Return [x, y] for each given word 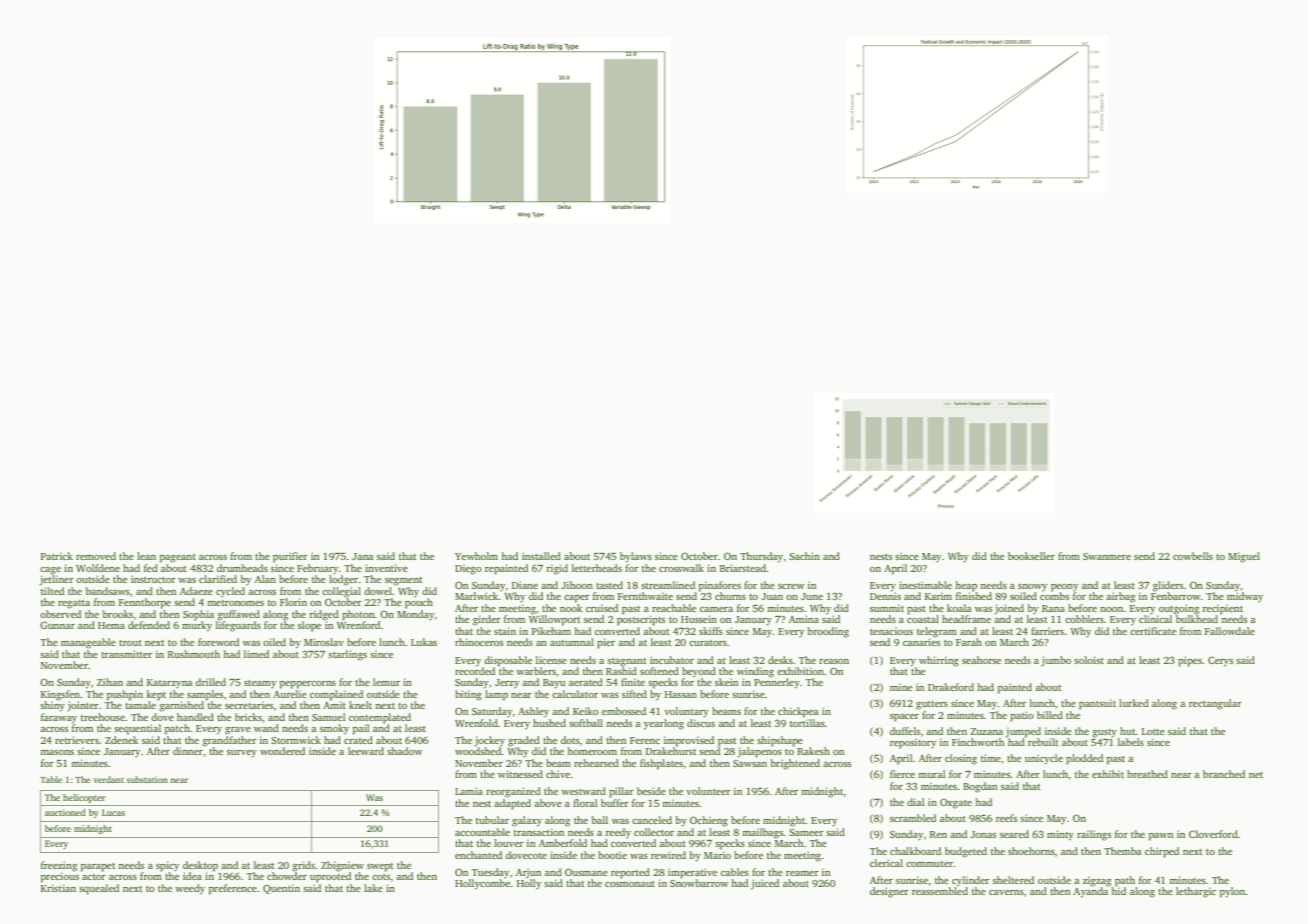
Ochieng [709, 821]
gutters [932, 705]
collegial [341, 592]
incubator [672, 660]
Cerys [1220, 661]
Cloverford [1213, 834]
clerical [886, 863]
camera [716, 609]
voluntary [686, 712]
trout [130, 643]
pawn [1161, 837]
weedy [190, 889]
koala [959, 608]
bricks [248, 717]
